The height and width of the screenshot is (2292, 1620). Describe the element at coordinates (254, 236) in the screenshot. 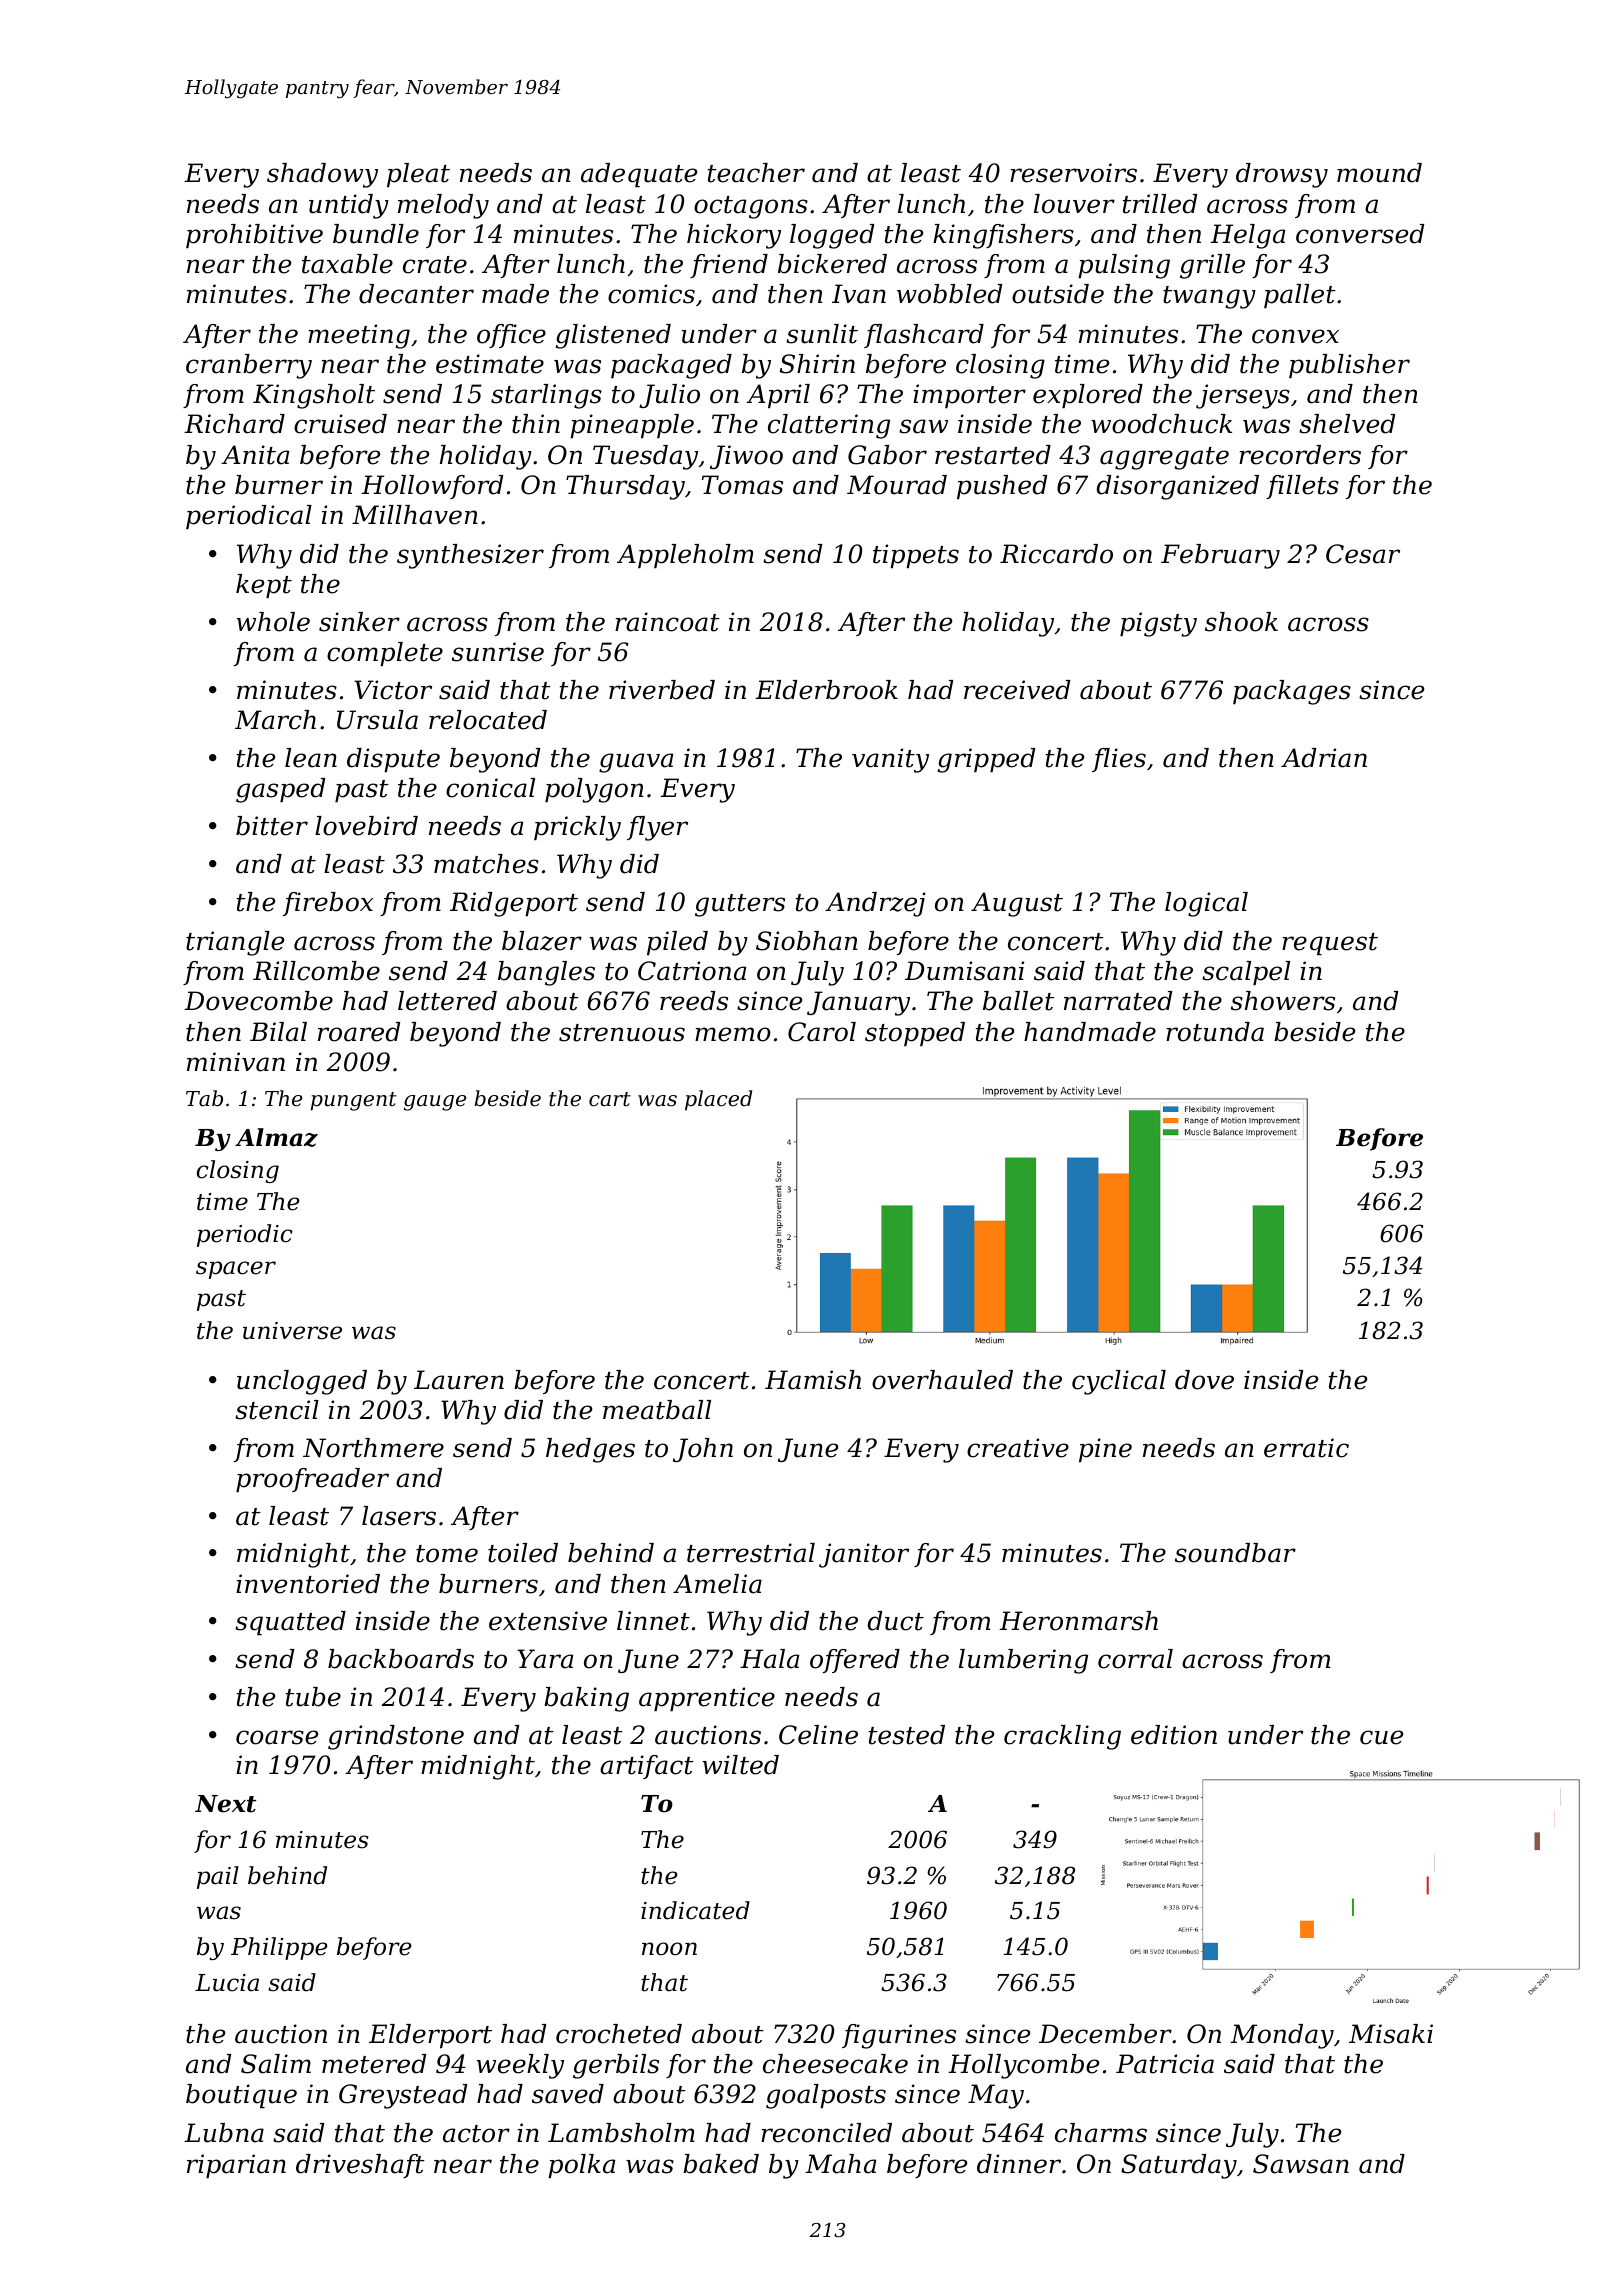

I see `prohibitive` at that location.
